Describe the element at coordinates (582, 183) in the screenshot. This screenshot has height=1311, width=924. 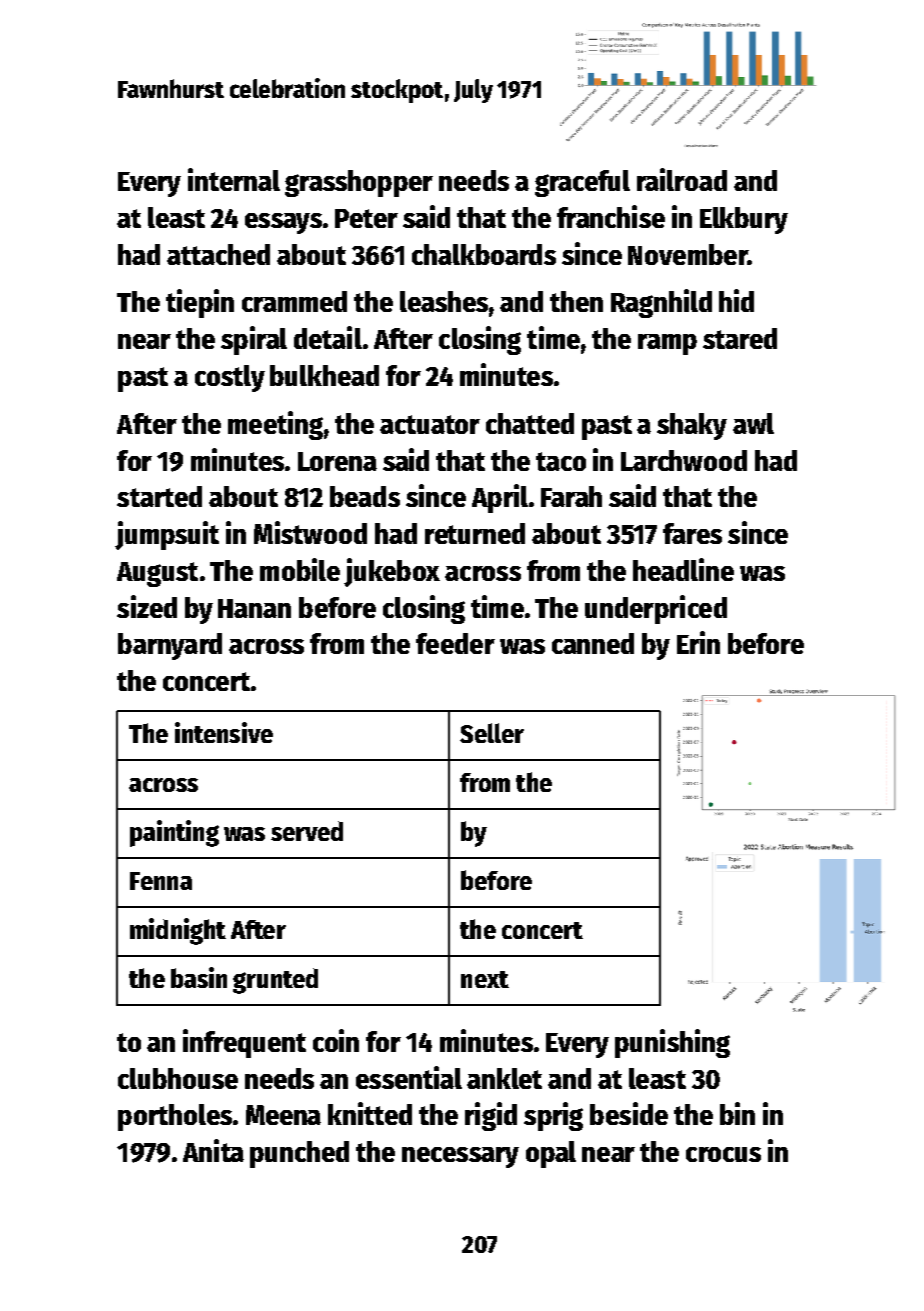
I see `graceful` at that location.
